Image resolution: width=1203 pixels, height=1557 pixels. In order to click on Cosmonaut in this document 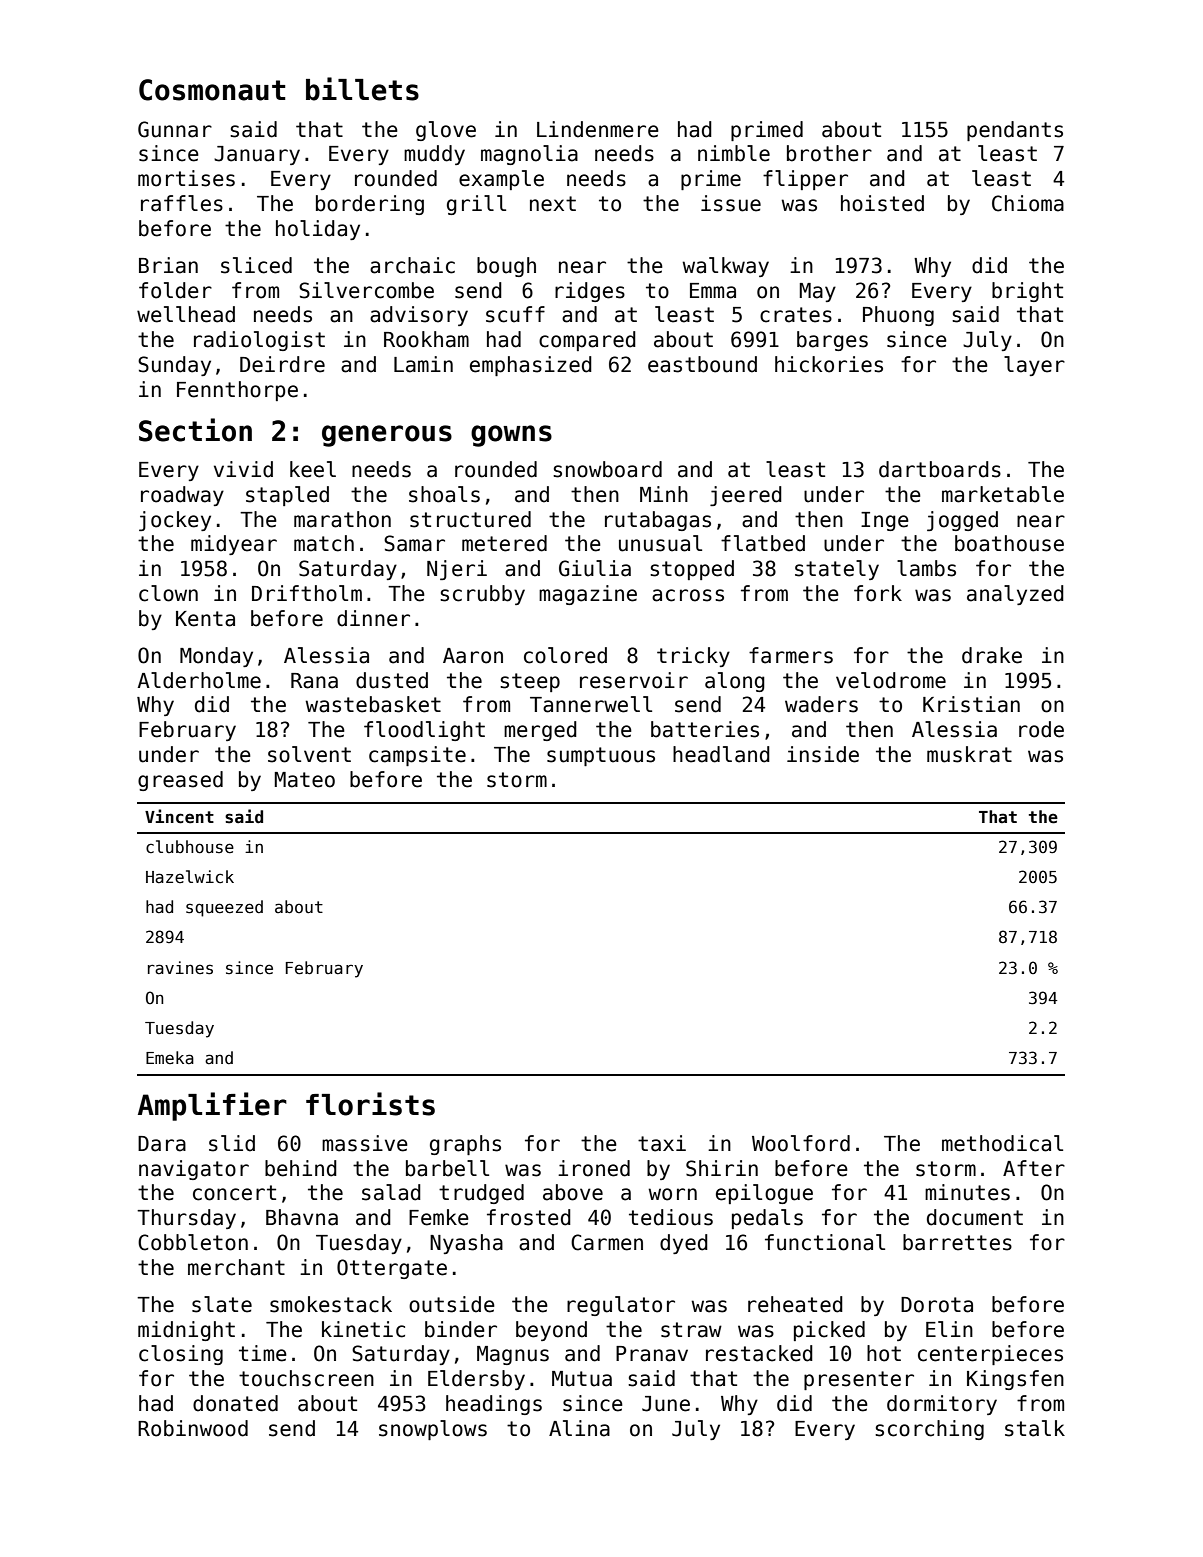, I will do `click(212, 90)`.
